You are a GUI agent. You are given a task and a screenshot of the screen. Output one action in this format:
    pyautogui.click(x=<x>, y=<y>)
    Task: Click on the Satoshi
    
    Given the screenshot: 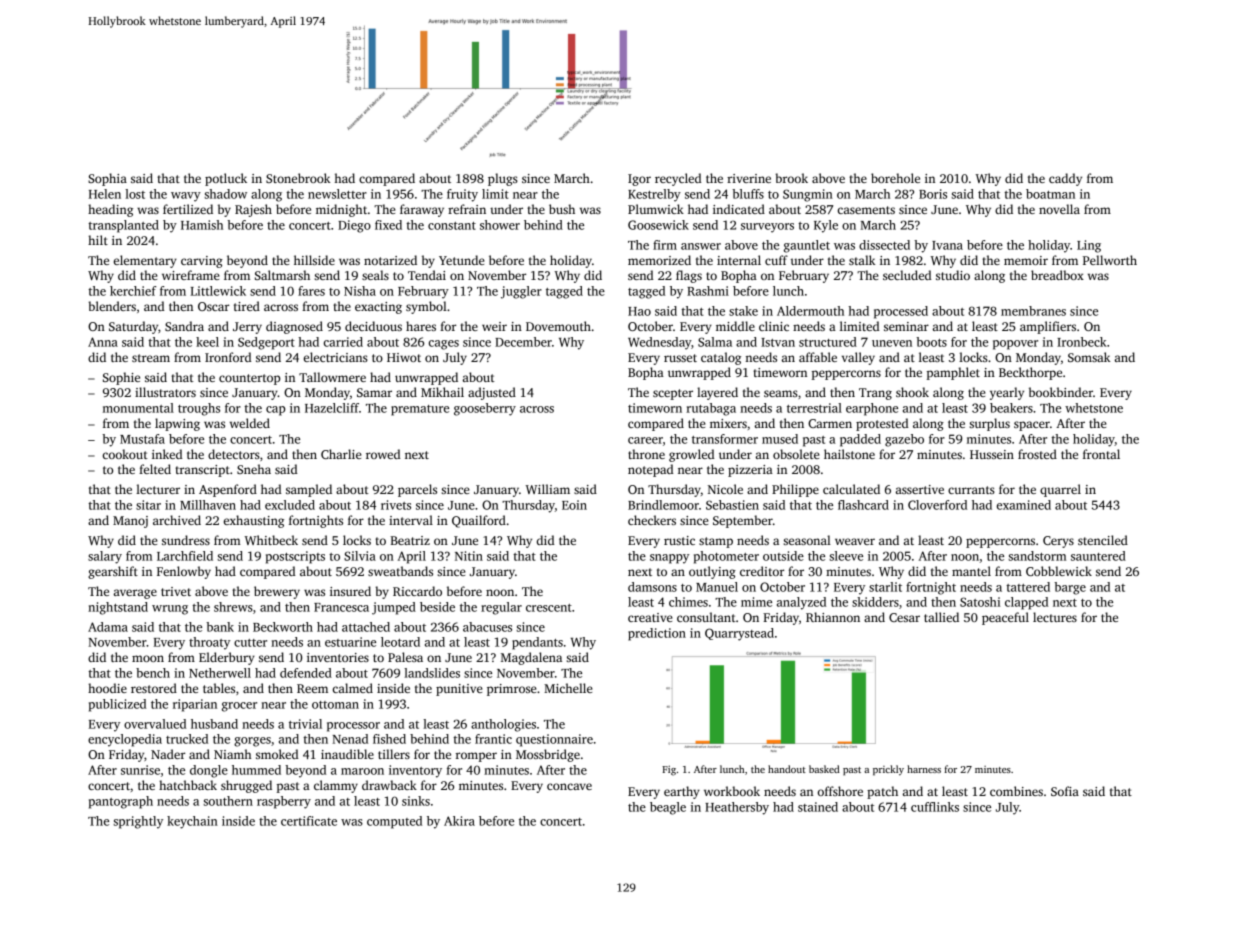 What is the action you would take?
    pyautogui.click(x=980, y=602)
